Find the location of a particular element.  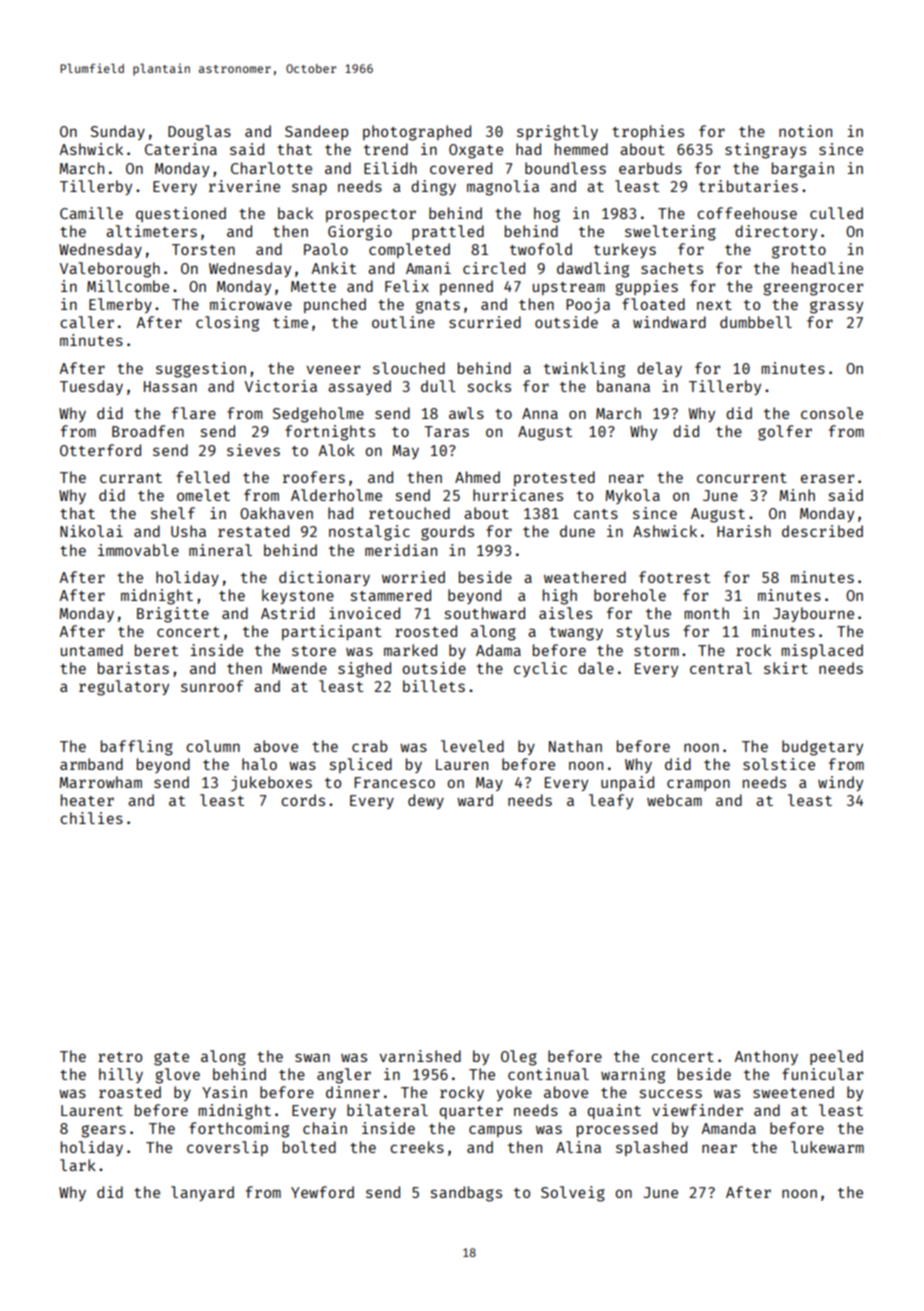

solstice is located at coordinates (779, 764).
